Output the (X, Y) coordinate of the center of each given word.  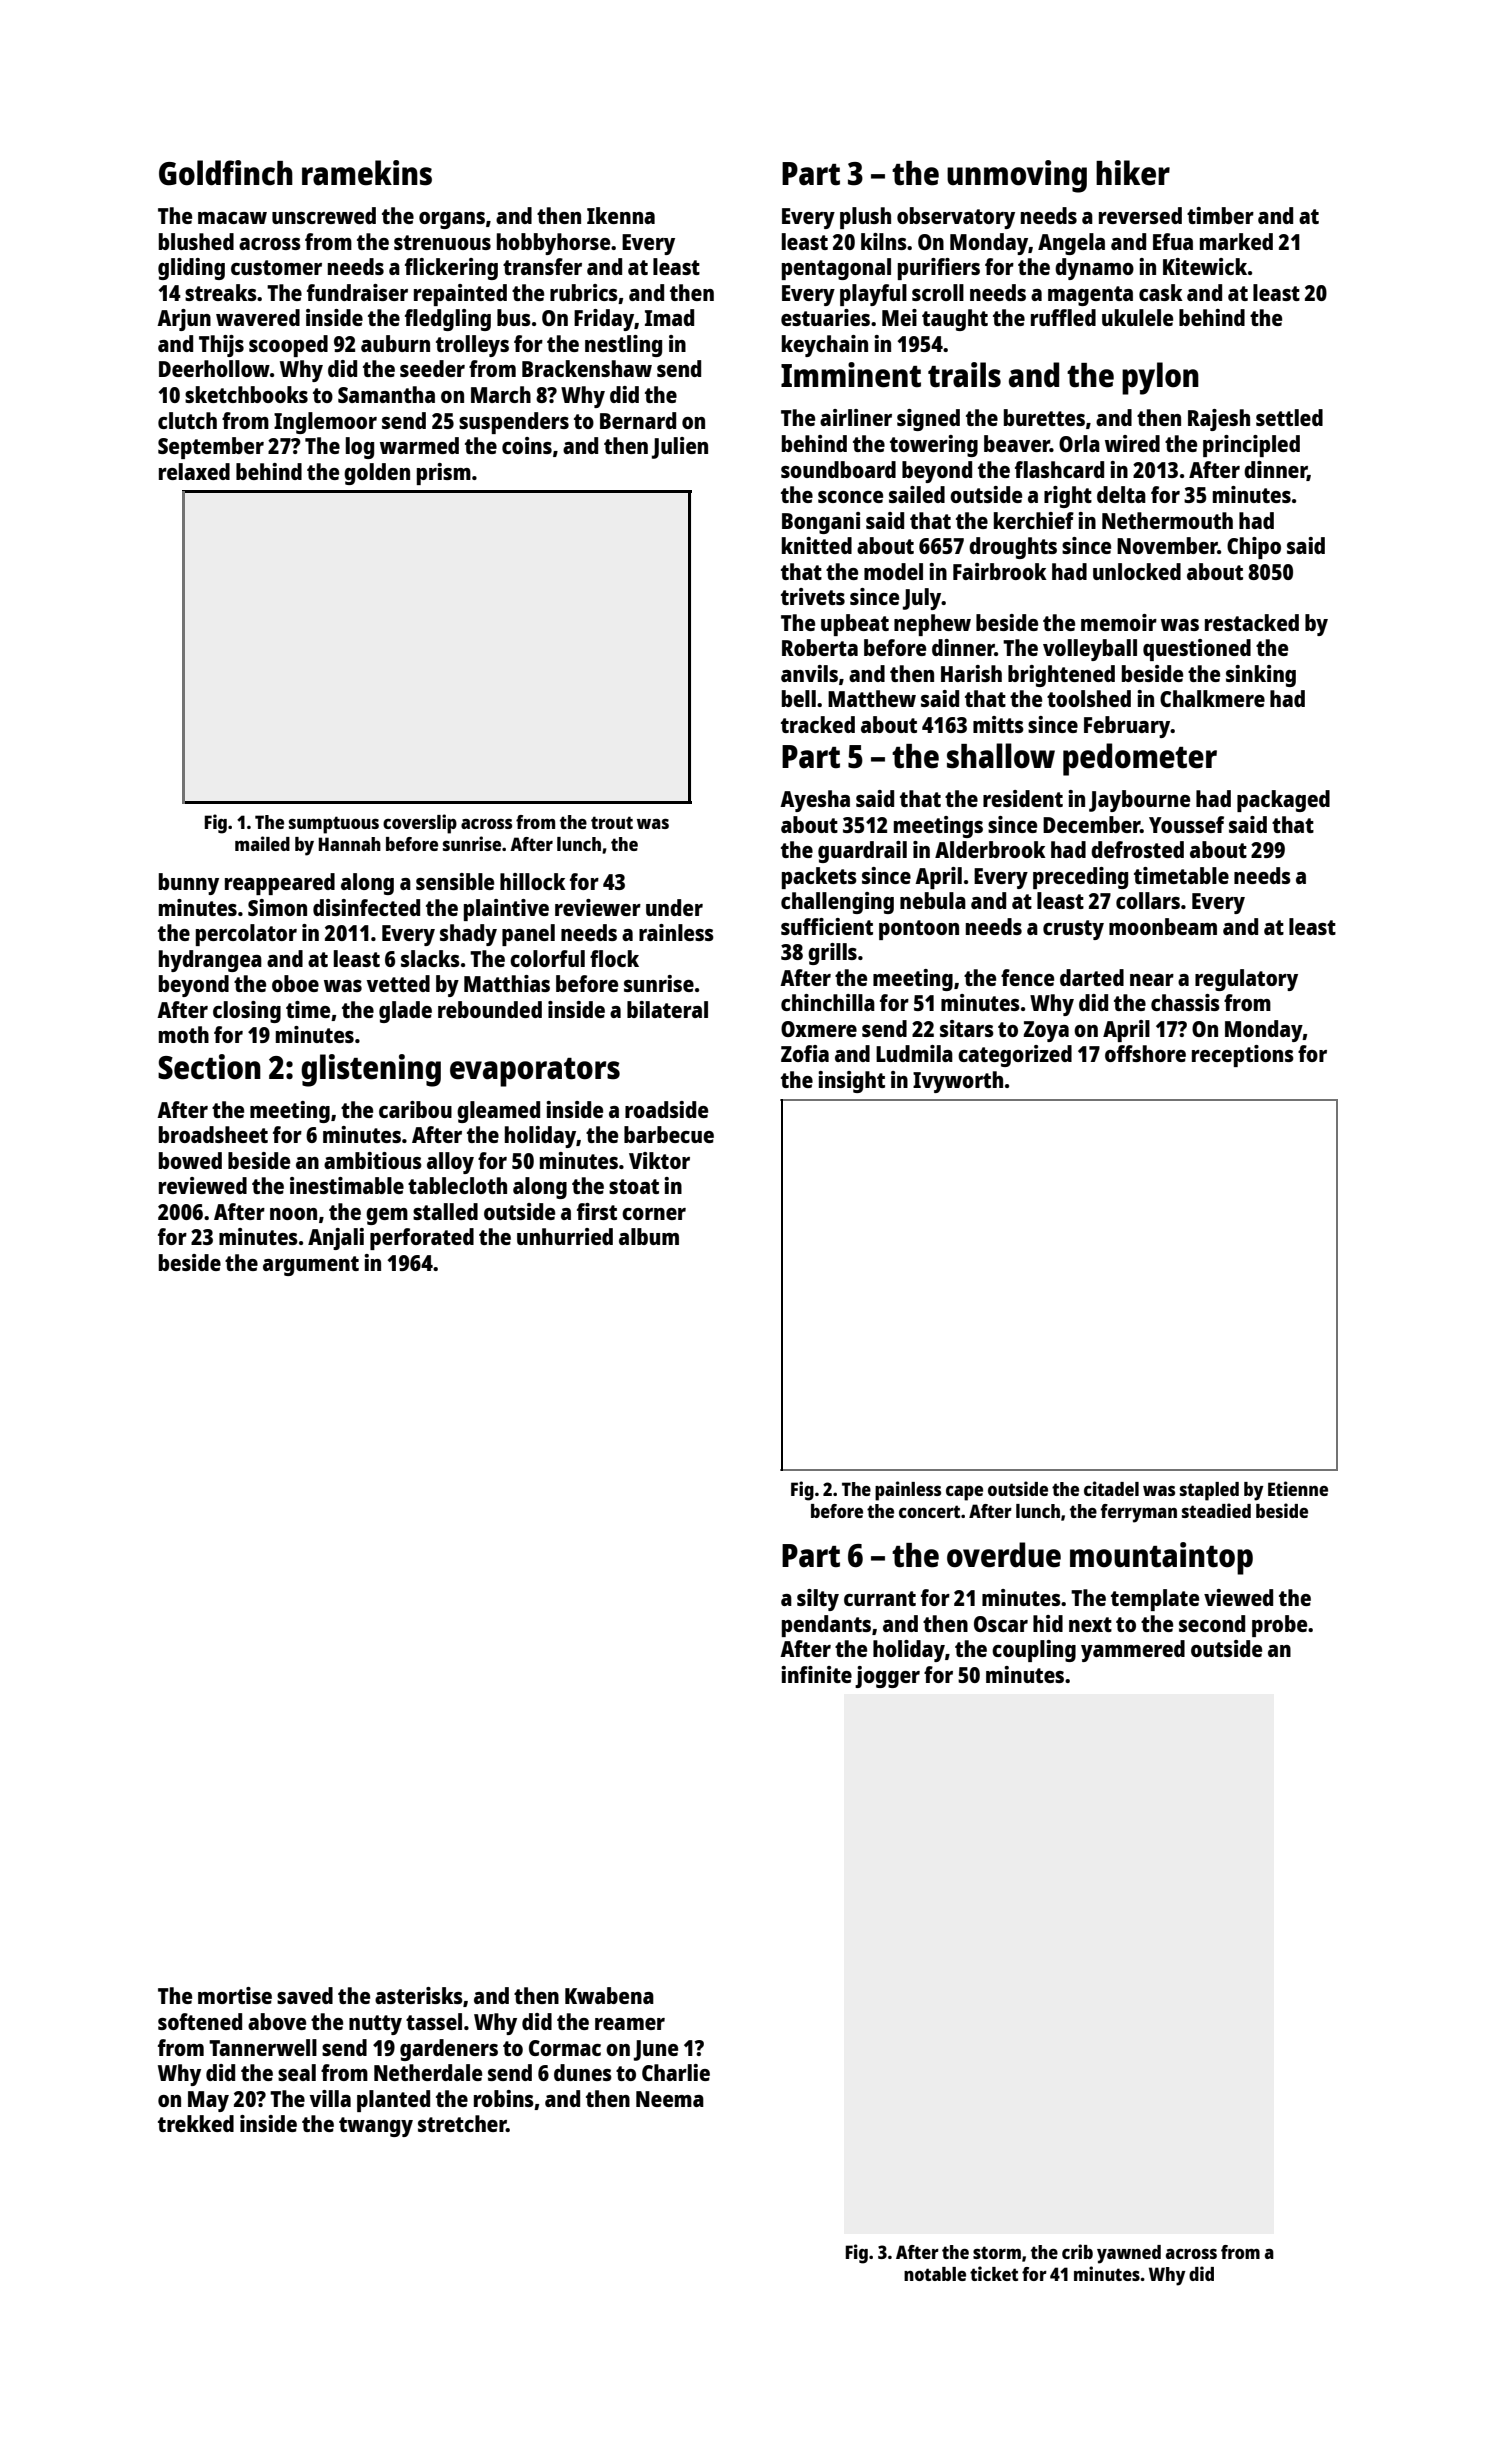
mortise (235, 1995)
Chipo (1254, 548)
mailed (262, 843)
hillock (533, 881)
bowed (190, 1160)
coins (527, 445)
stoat (634, 1186)
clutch (187, 420)
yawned (1129, 2254)
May (208, 2101)
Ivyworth (958, 1082)
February (1127, 727)
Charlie (676, 2072)
